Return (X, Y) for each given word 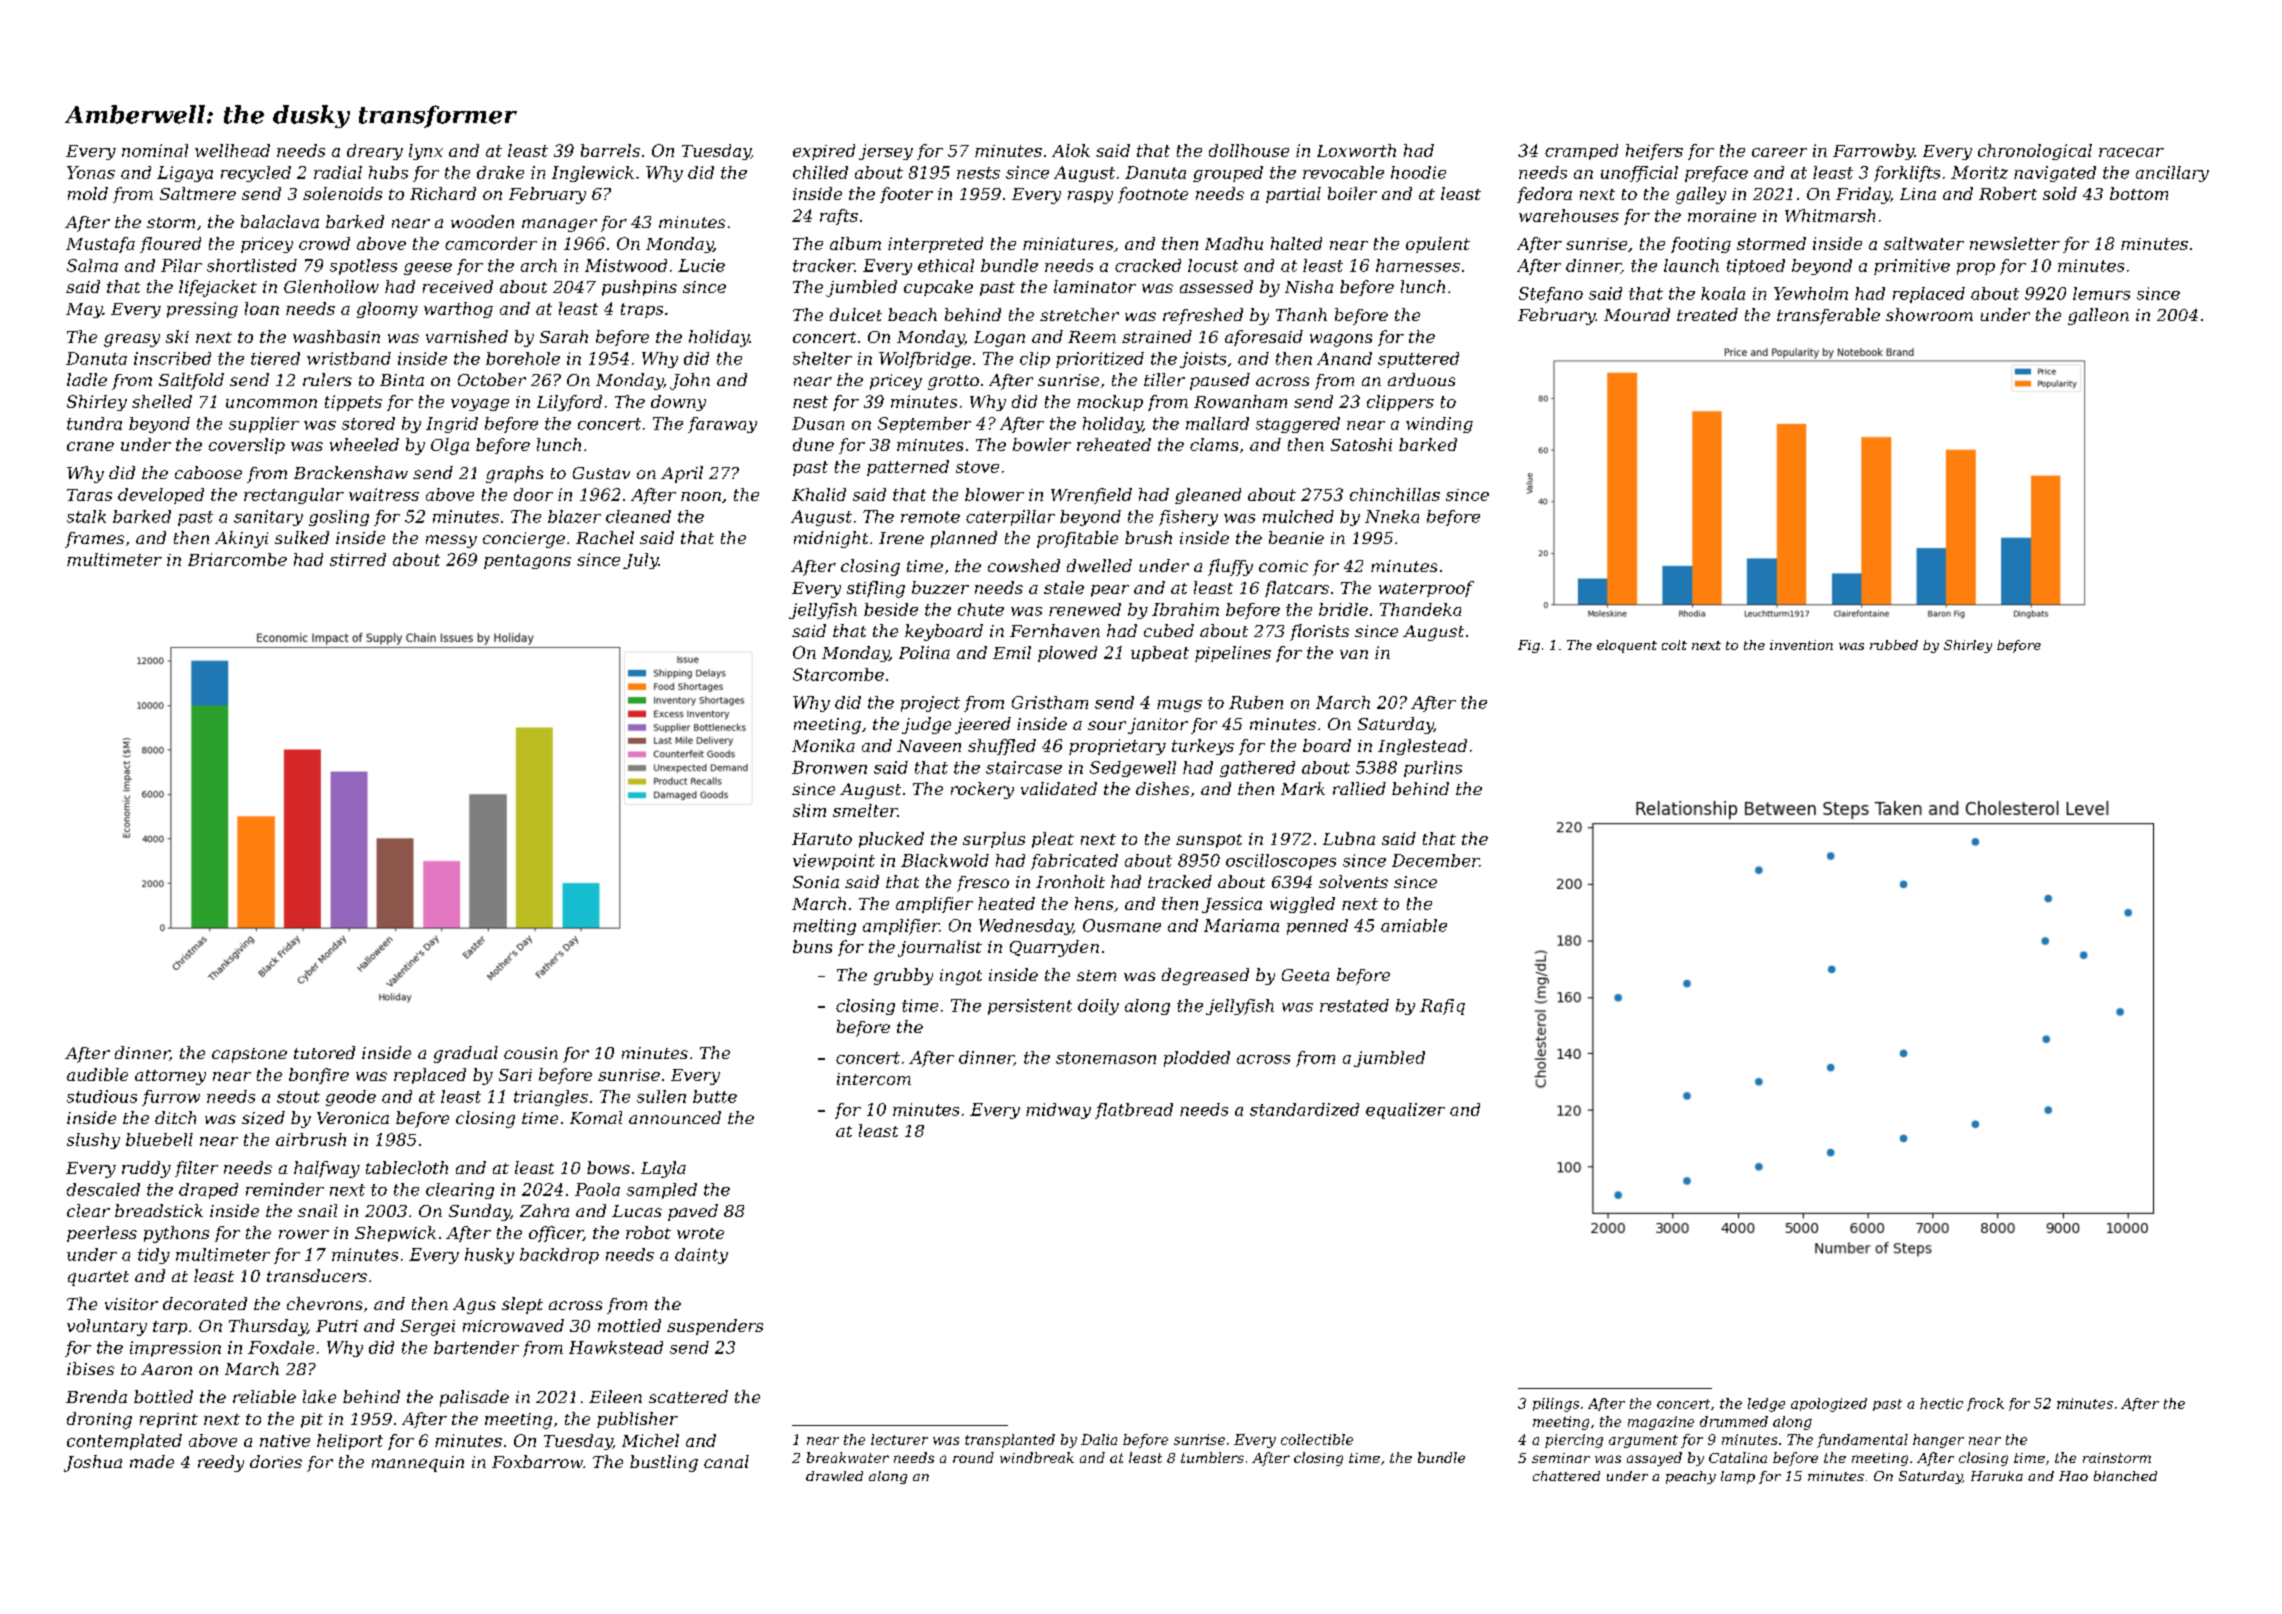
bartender (476, 1347)
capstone (249, 1055)
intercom (874, 1079)
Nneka (1392, 516)
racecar (2131, 152)
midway (1058, 1111)
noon (701, 496)
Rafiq (1442, 1007)
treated (1707, 314)
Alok (1071, 150)
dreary (375, 152)
